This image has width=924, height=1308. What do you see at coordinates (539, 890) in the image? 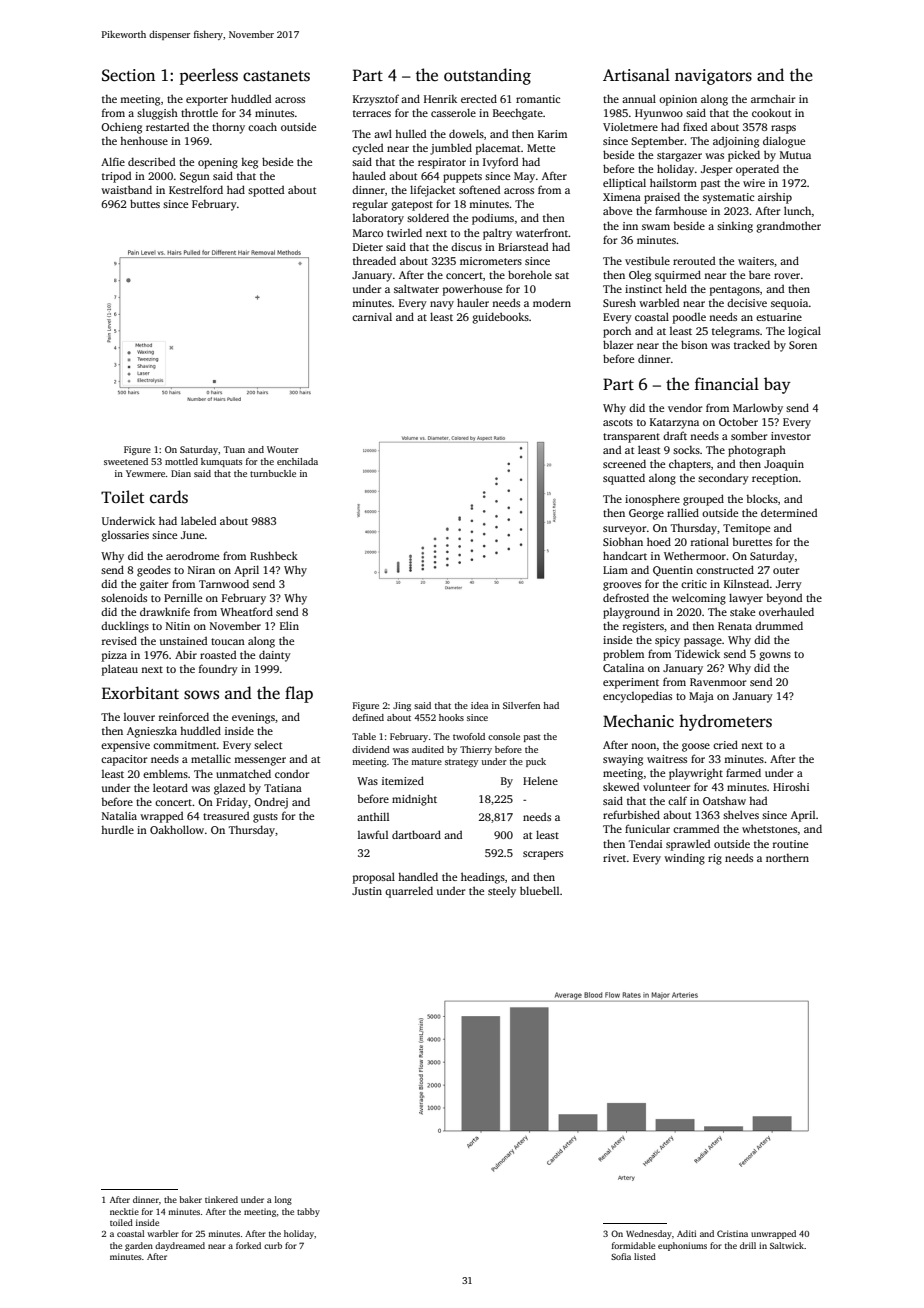
I see `bluebell` at bounding box center [539, 890].
